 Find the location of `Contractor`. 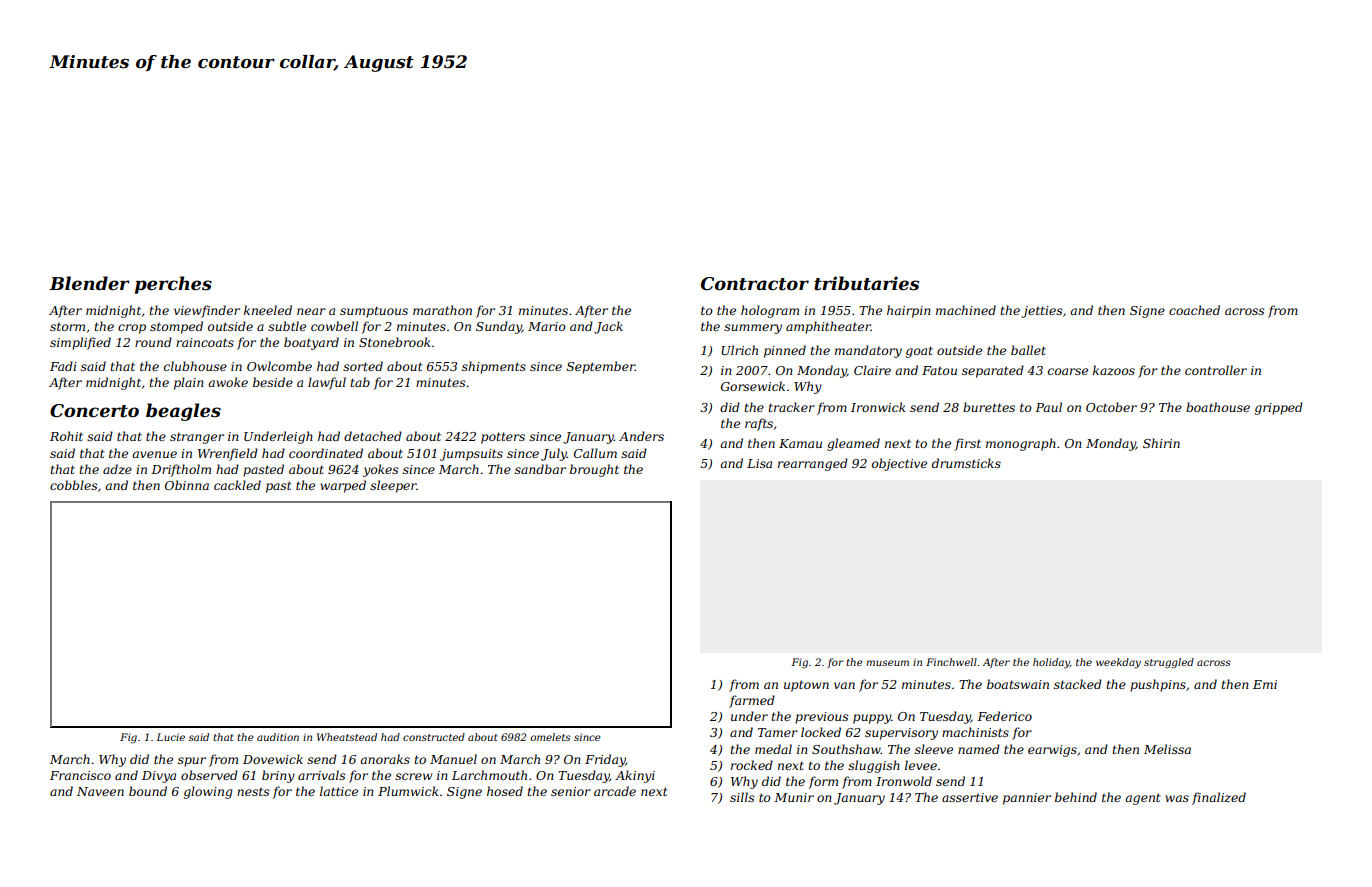

Contractor is located at coordinates (755, 284).
